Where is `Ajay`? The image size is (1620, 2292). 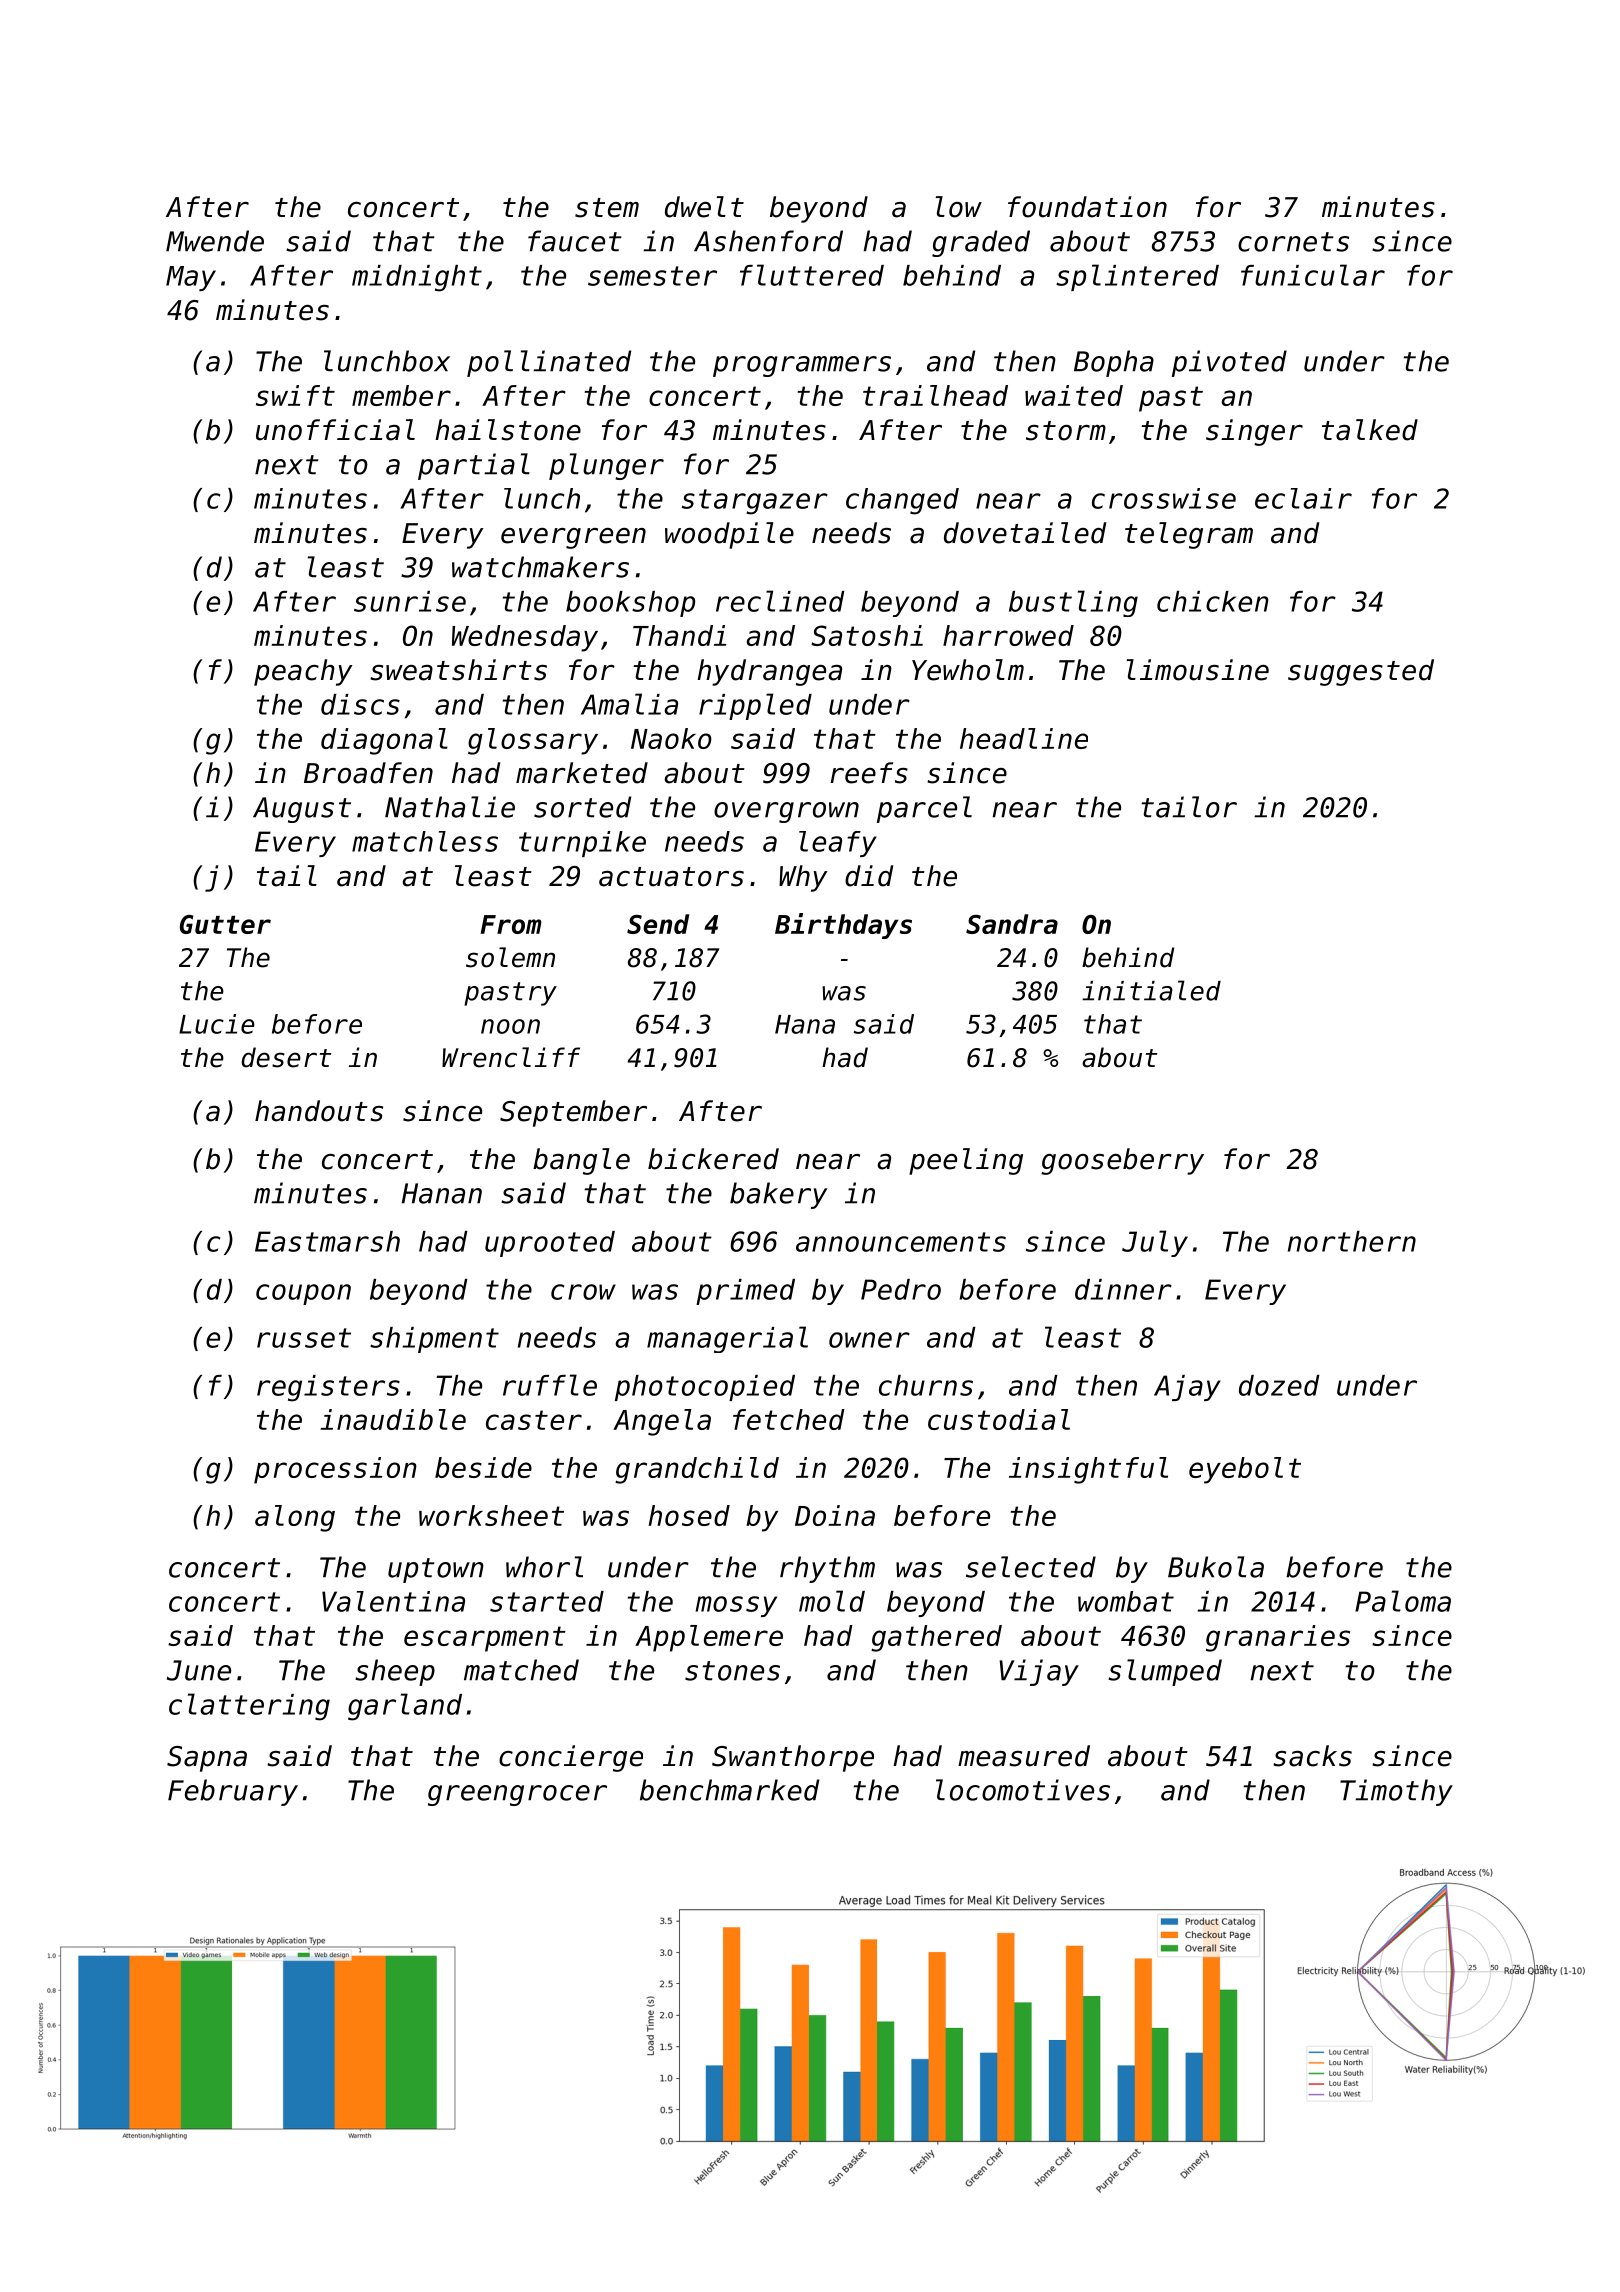 Ajay is located at coordinates (1187, 1388).
